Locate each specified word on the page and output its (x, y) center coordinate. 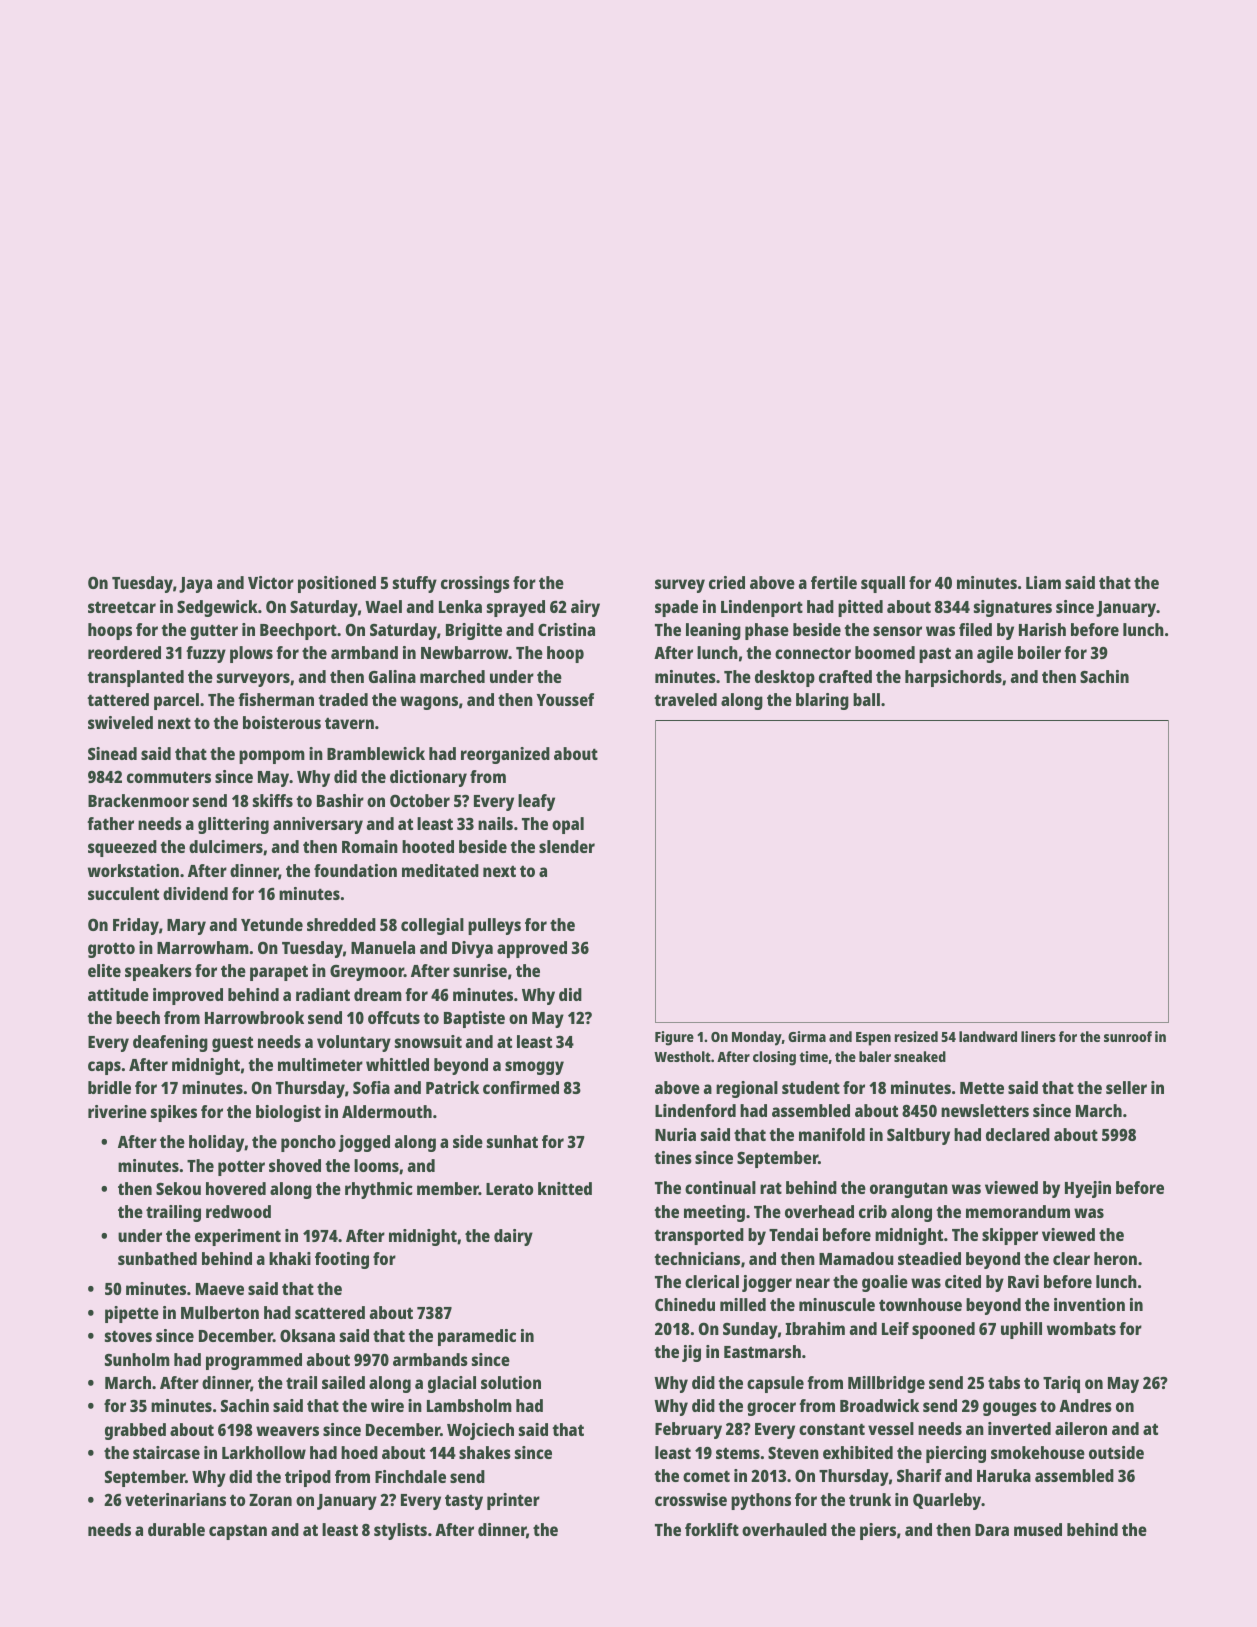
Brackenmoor (138, 800)
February (688, 1430)
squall (883, 584)
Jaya (195, 585)
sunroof (1128, 1036)
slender (567, 846)
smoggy (534, 1068)
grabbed (135, 1431)
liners (1038, 1036)
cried (727, 582)
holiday (217, 1143)
